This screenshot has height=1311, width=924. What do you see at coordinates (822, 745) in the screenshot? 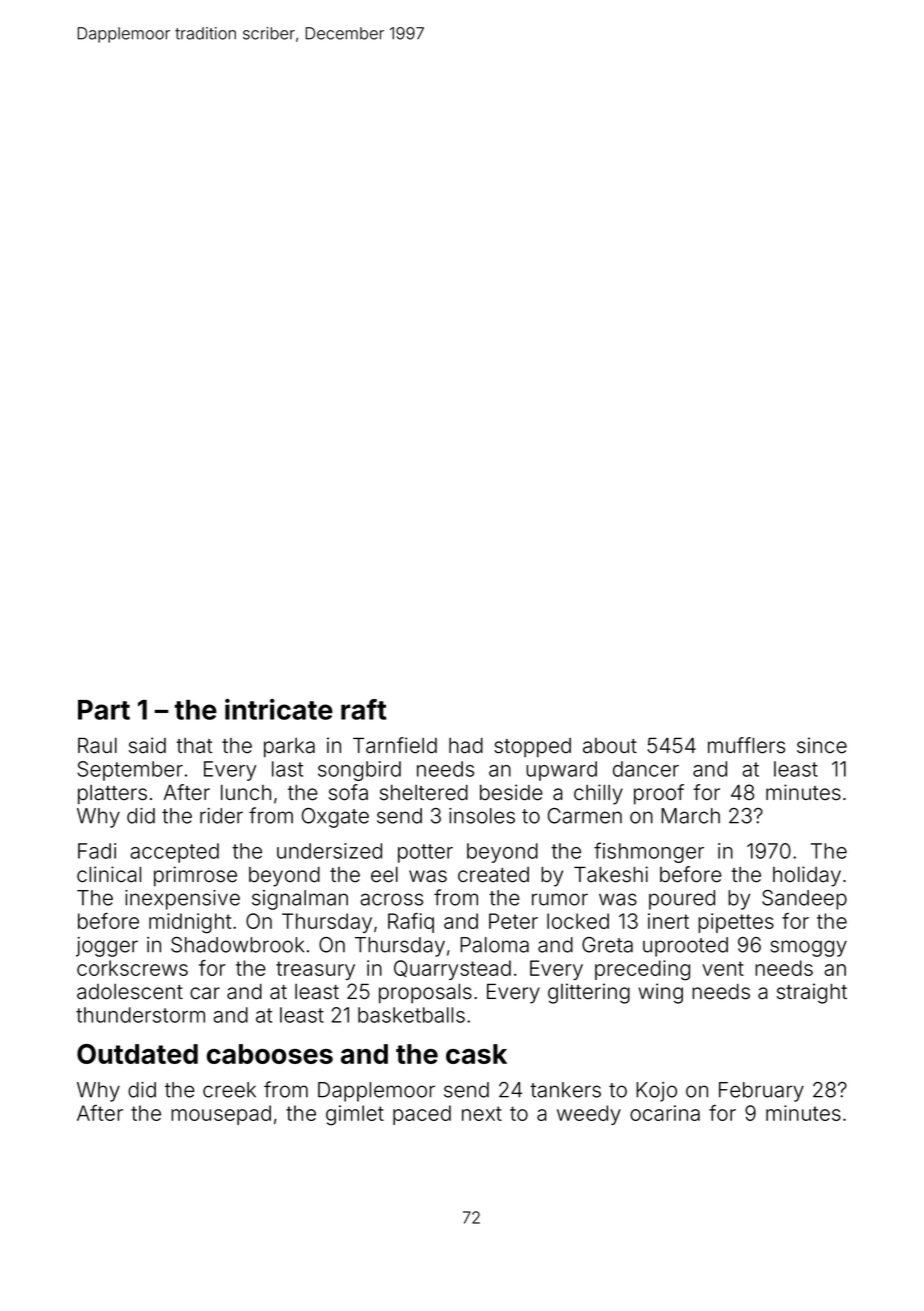
I see `since` at bounding box center [822, 745].
